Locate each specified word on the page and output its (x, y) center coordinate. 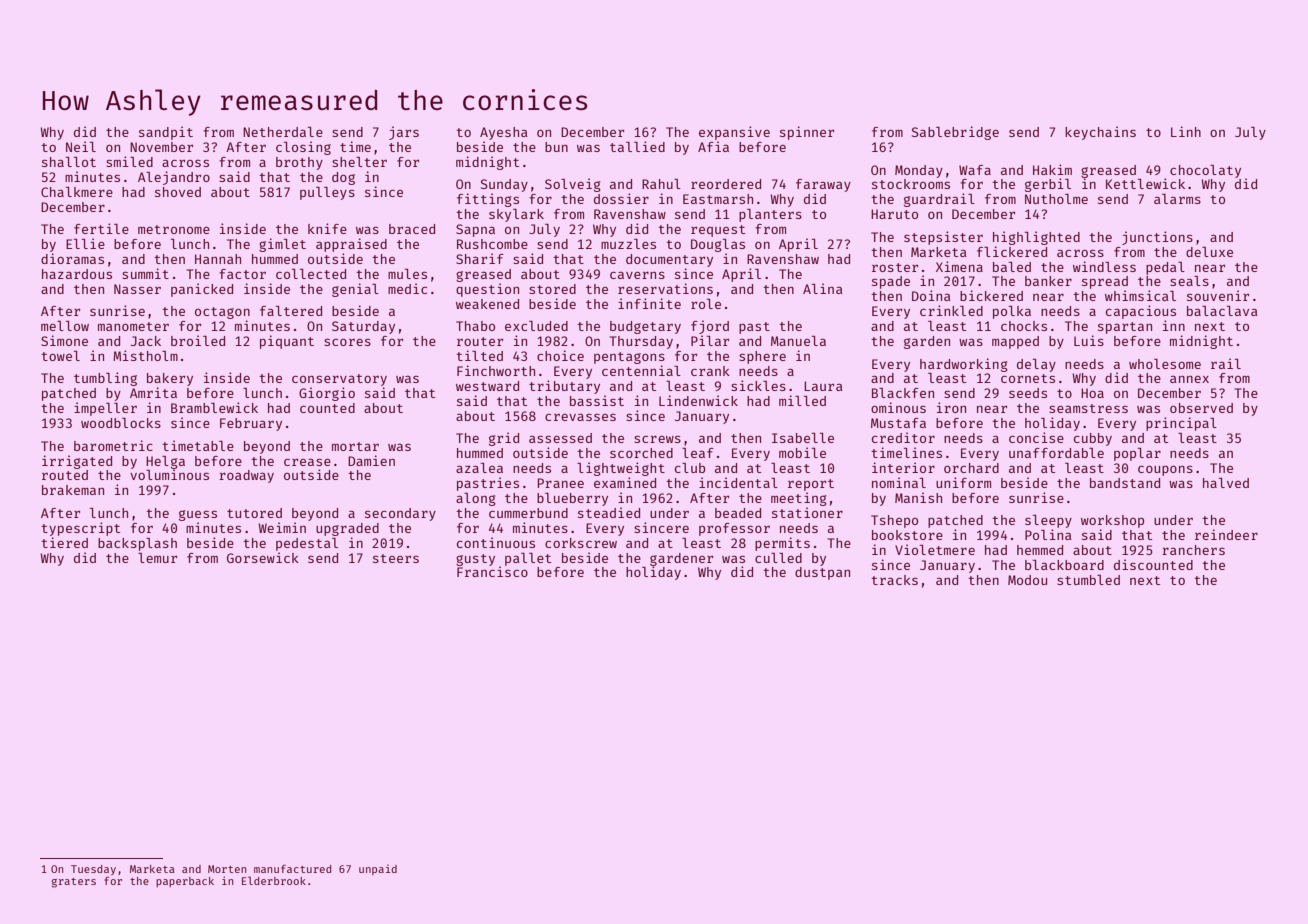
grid (504, 439)
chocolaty (1205, 171)
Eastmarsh (718, 199)
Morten (227, 869)
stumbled (1088, 580)
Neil (81, 146)
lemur (157, 558)
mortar (355, 446)
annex (1189, 379)
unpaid (378, 869)
